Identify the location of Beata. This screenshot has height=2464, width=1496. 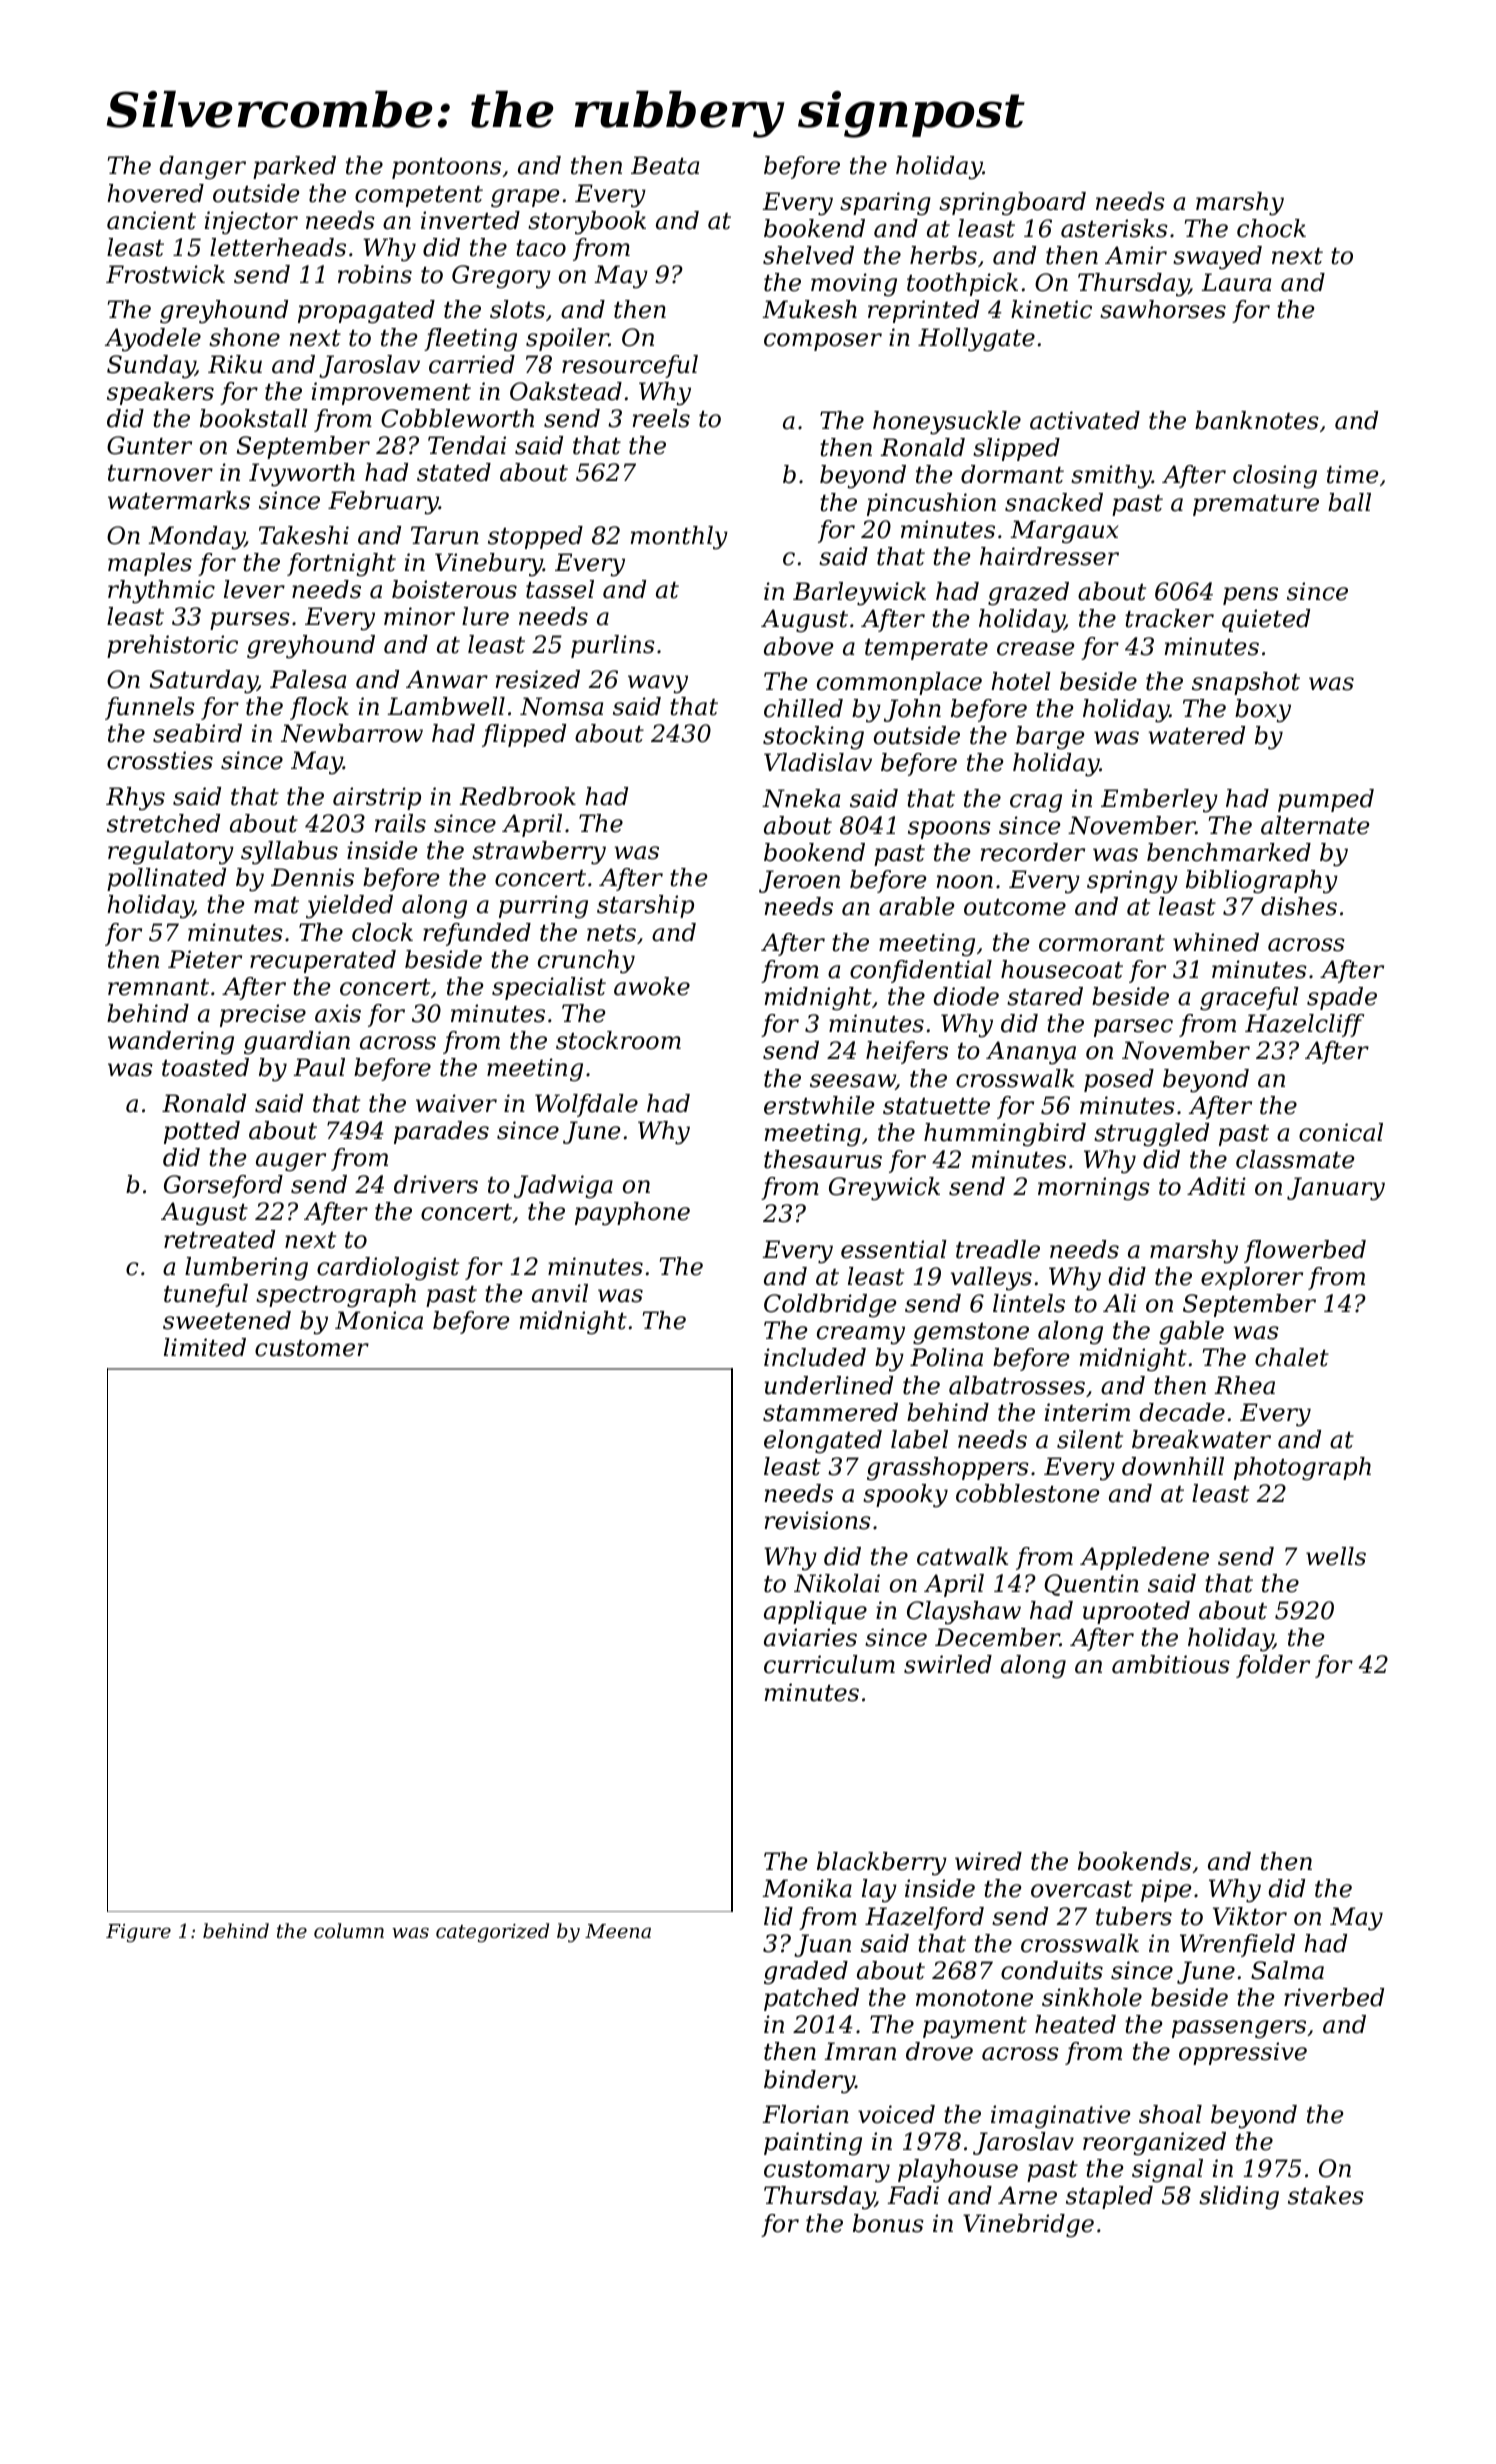
(665, 165).
